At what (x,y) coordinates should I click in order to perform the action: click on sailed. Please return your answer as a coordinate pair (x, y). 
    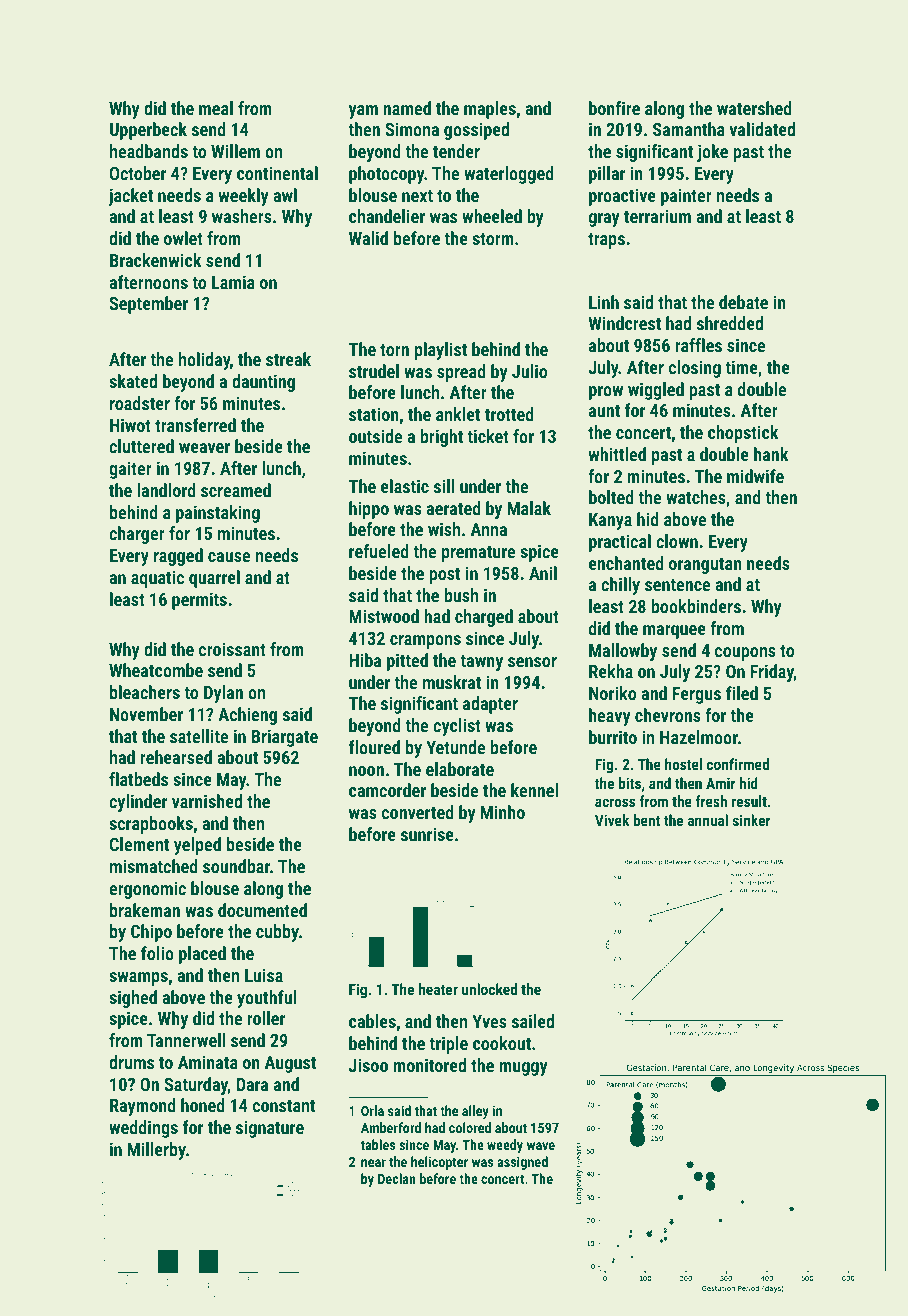
    Looking at the image, I should click on (533, 1021).
